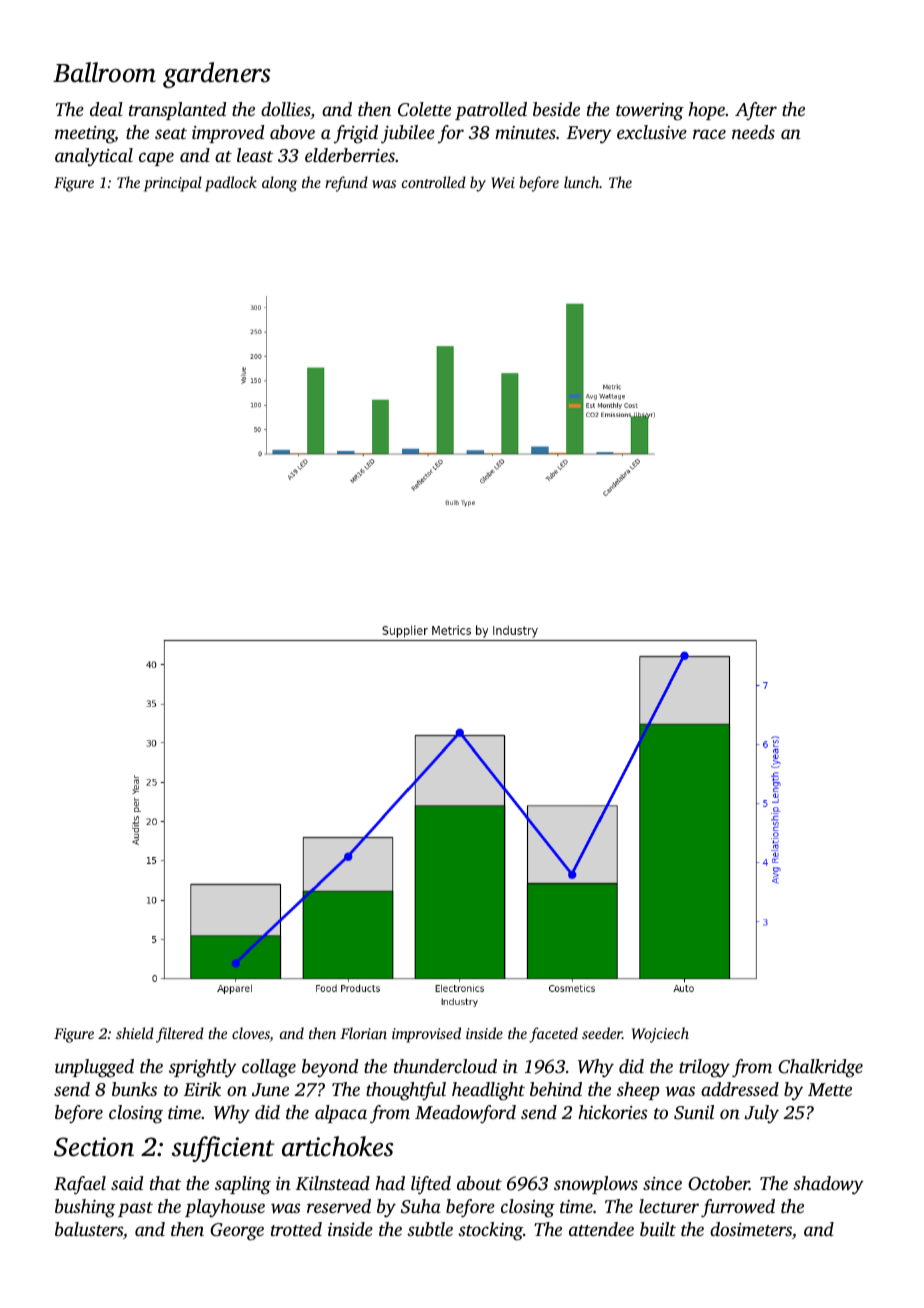  What do you see at coordinates (426, 1035) in the screenshot?
I see `improvised` at bounding box center [426, 1035].
